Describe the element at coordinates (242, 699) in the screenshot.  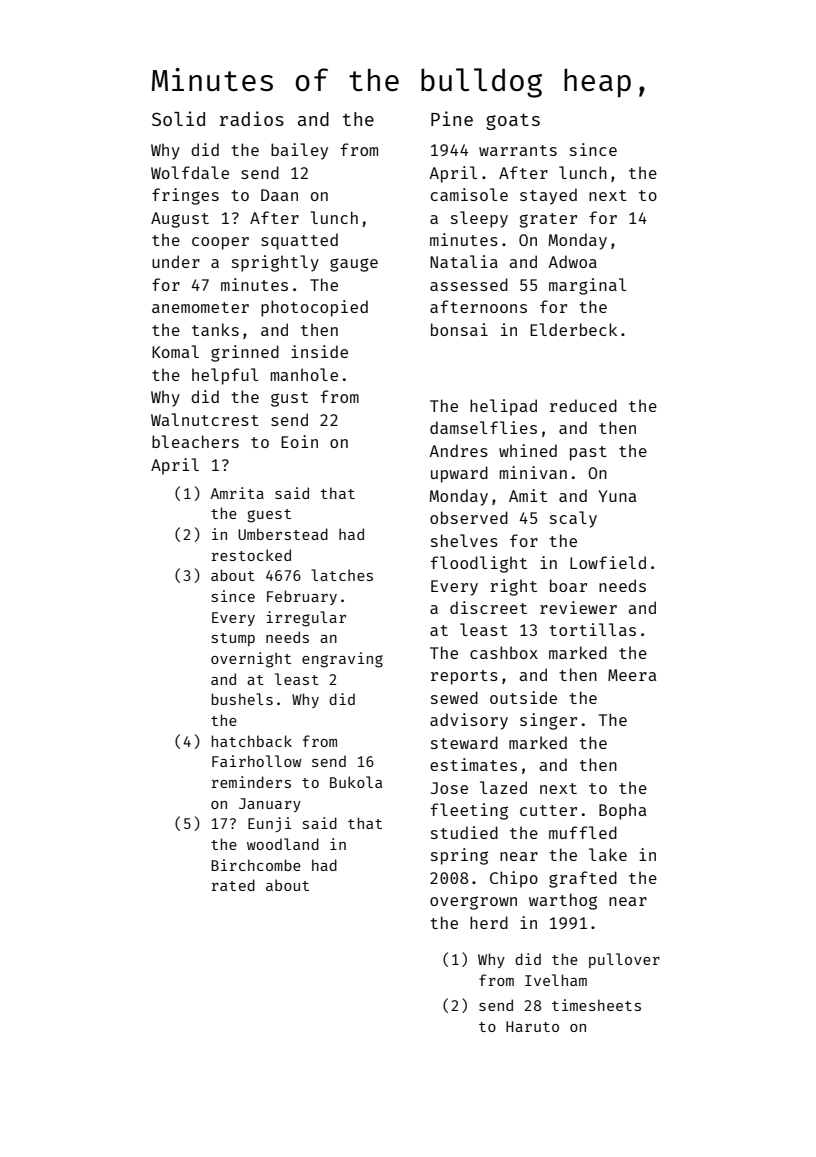
I see `bushels` at that location.
